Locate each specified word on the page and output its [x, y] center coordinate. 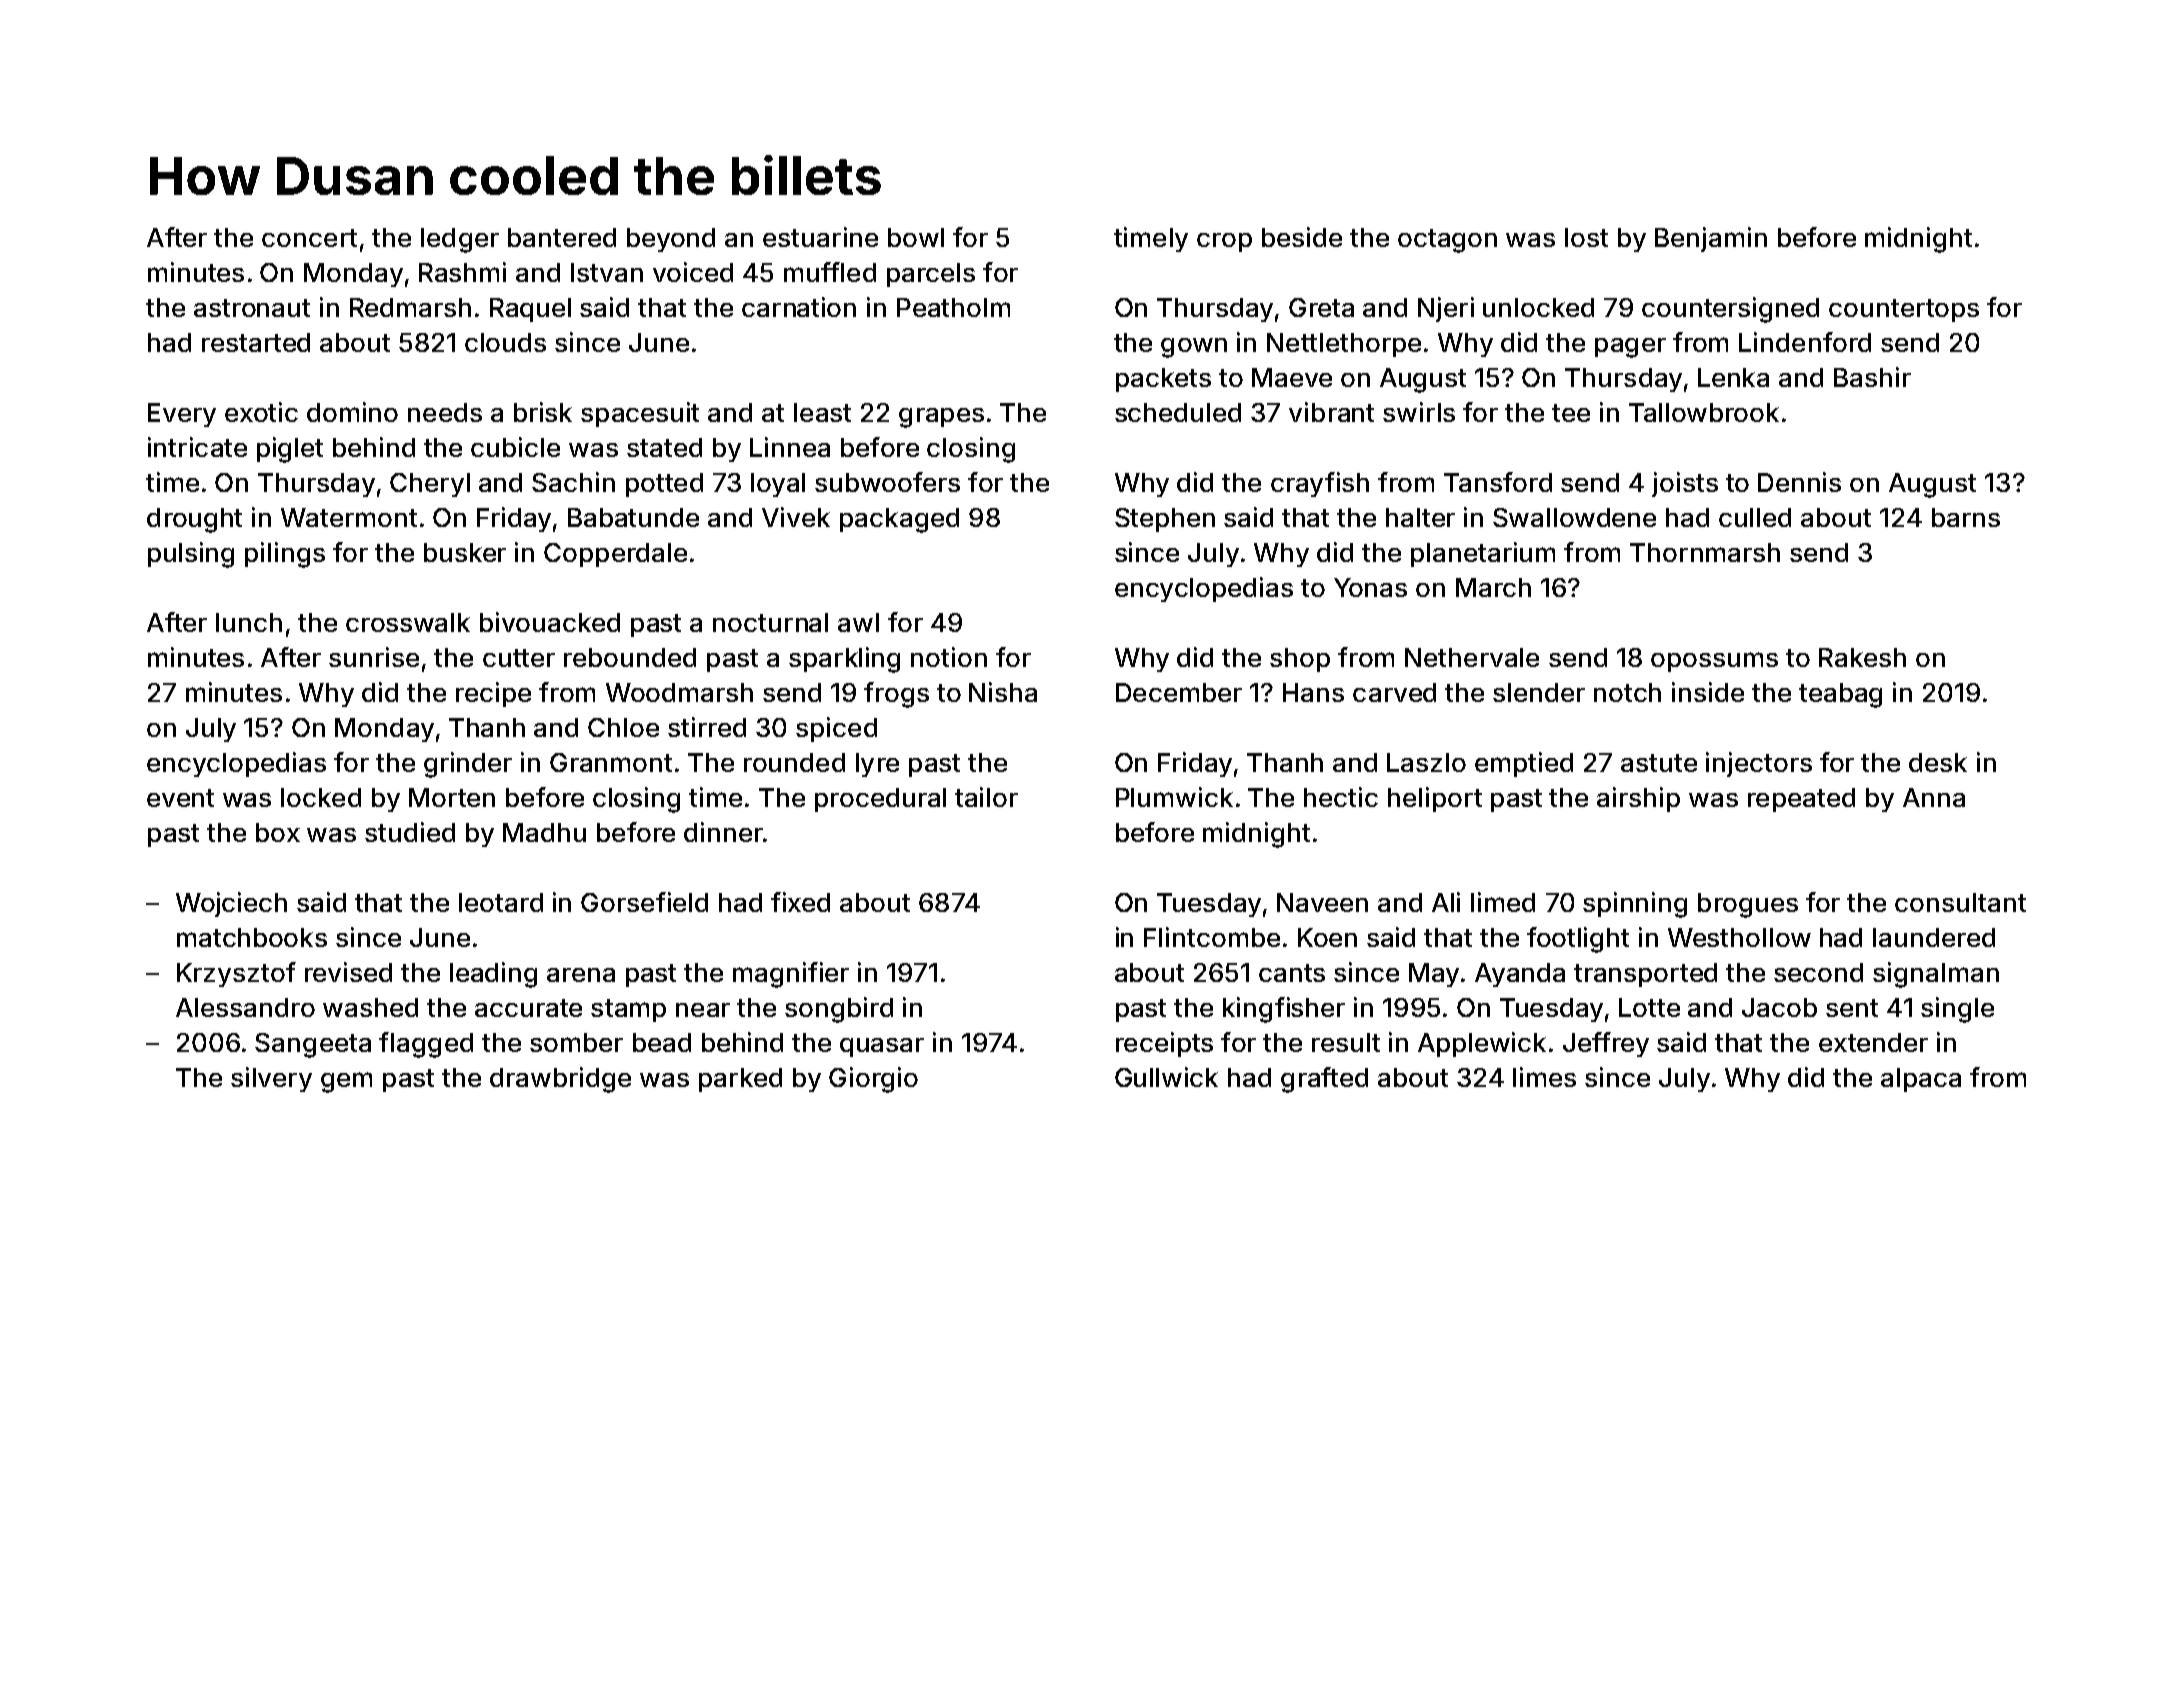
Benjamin [1711, 239]
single [1957, 1010]
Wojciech [231, 904]
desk [1938, 762]
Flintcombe [1212, 937]
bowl [916, 237]
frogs [896, 695]
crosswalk [408, 622]
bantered [562, 237]
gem [346, 1082]
